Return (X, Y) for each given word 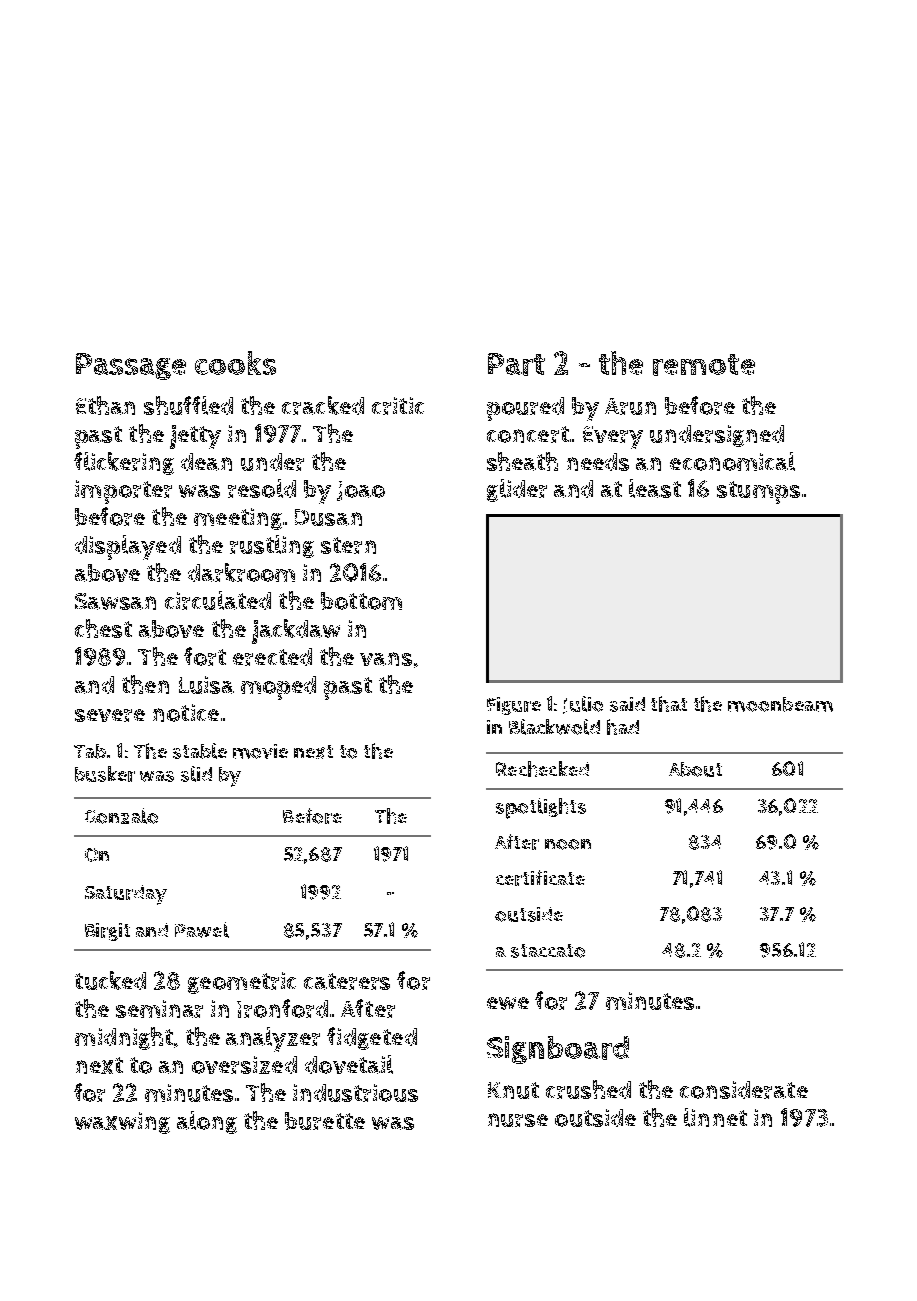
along (207, 1122)
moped (278, 688)
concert (528, 434)
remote (704, 365)
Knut (513, 1090)
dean (206, 462)
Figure (514, 706)
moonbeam (780, 704)
